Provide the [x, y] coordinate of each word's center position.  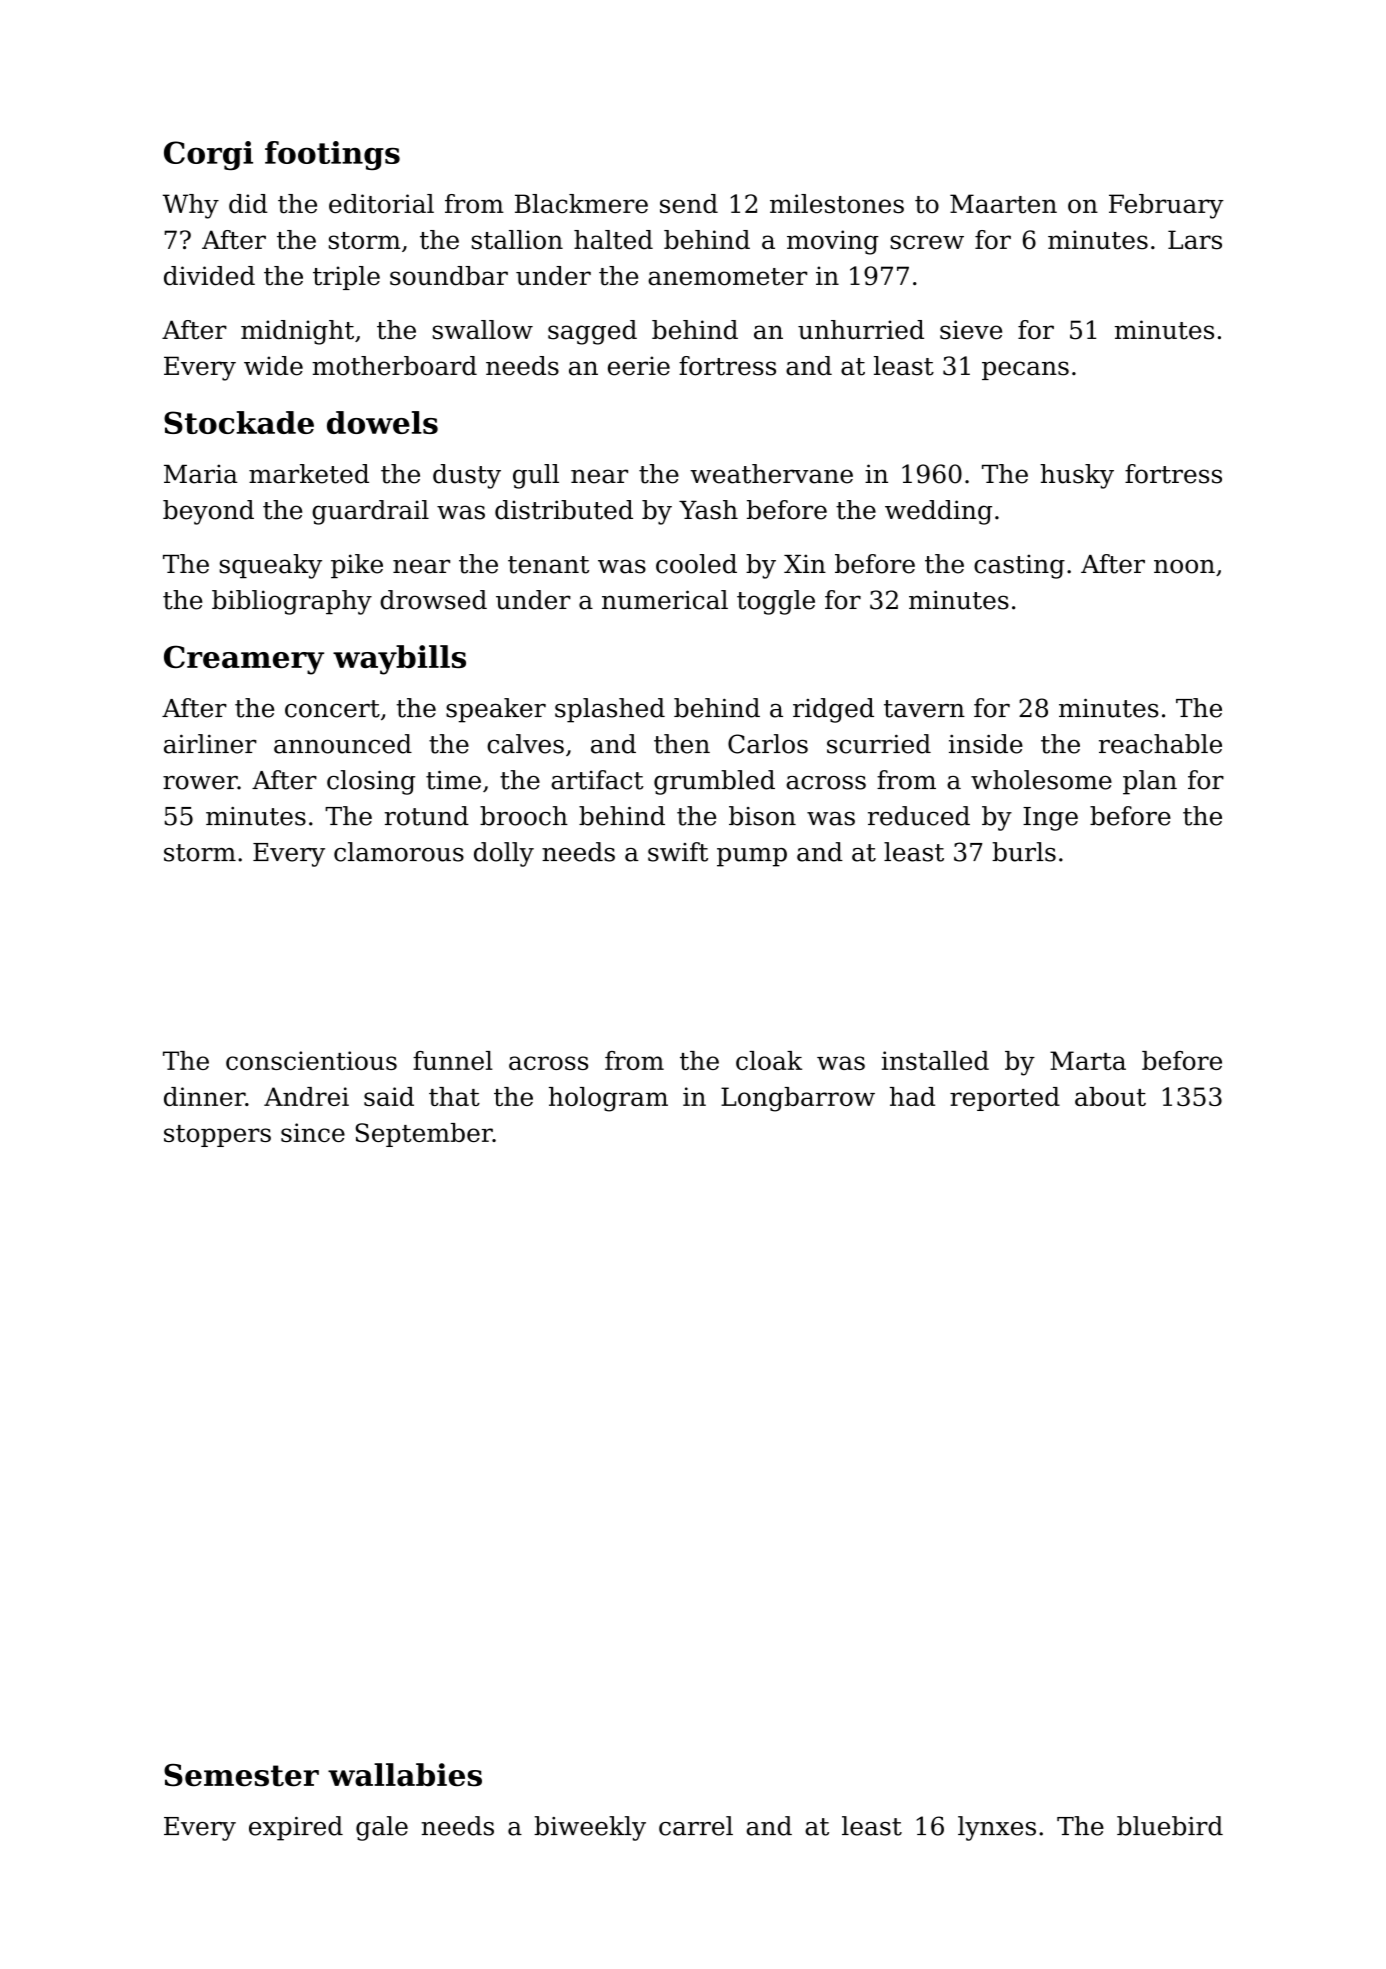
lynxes [997, 1828]
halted [613, 240]
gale [382, 1828]
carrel [696, 1826]
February [1166, 206]
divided [209, 276]
